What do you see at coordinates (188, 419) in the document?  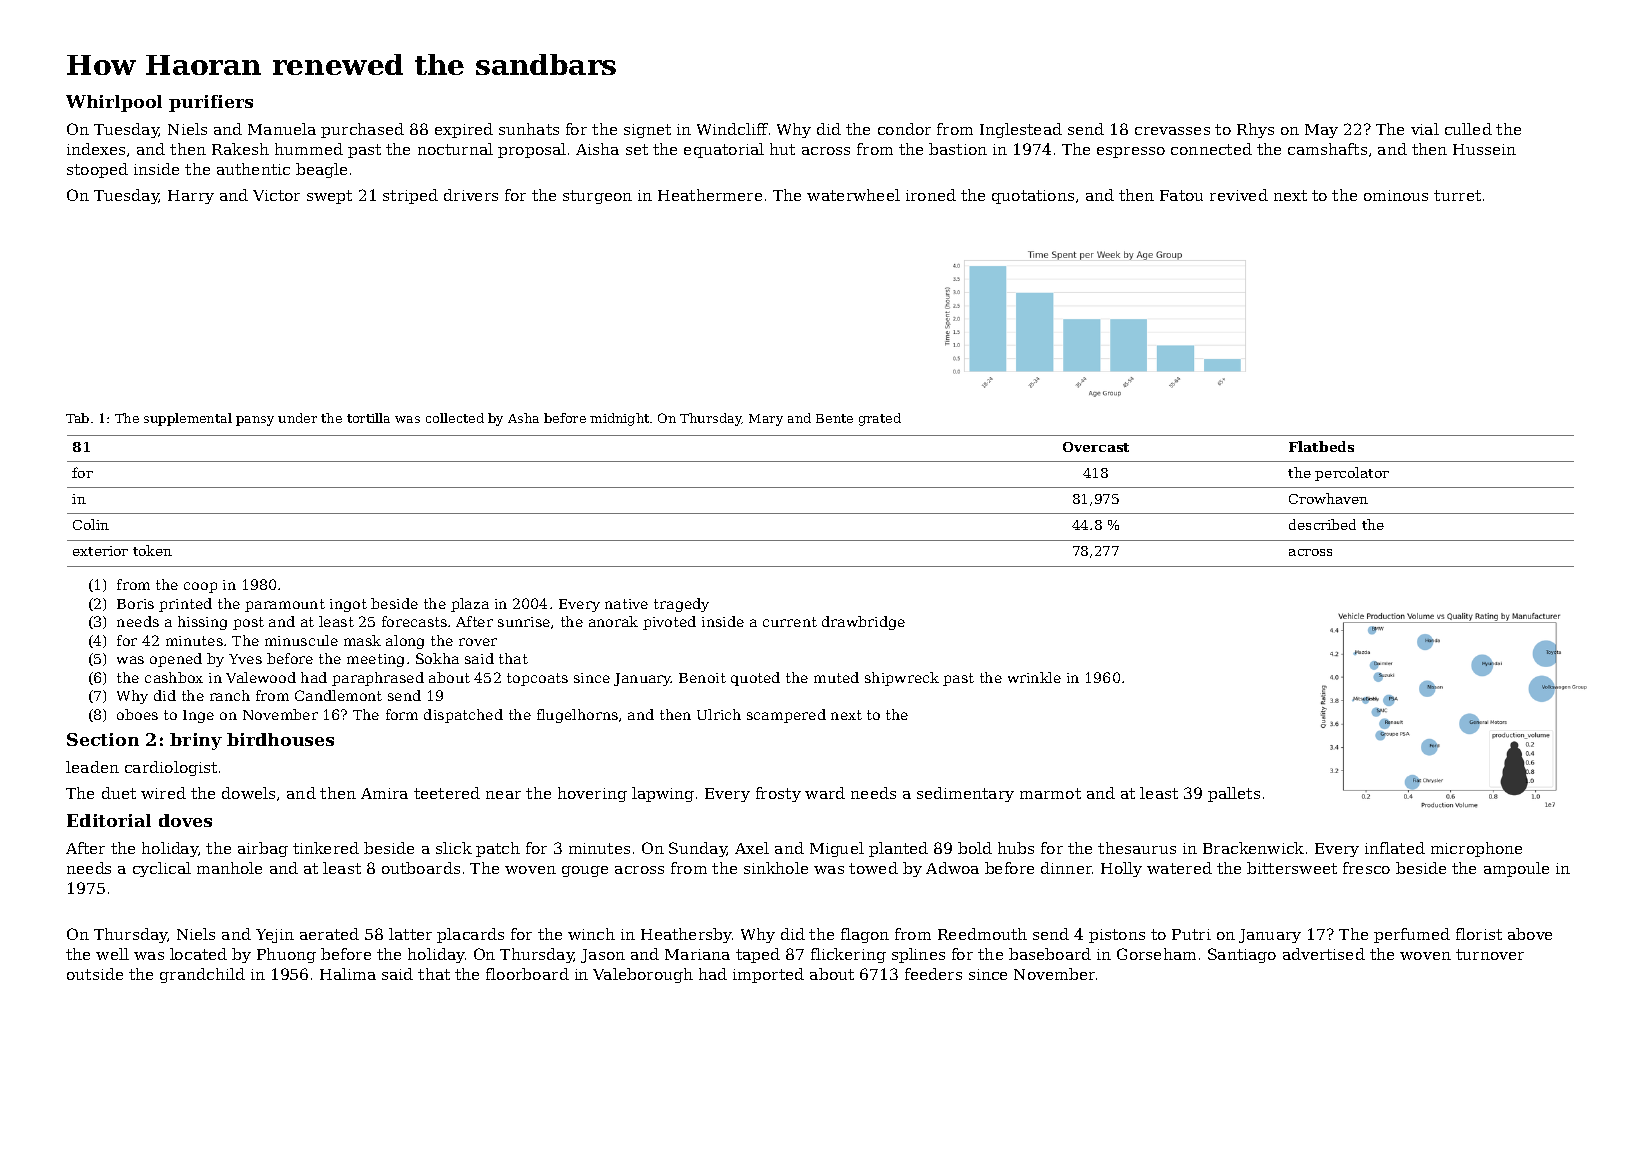 I see `supplemental` at bounding box center [188, 419].
